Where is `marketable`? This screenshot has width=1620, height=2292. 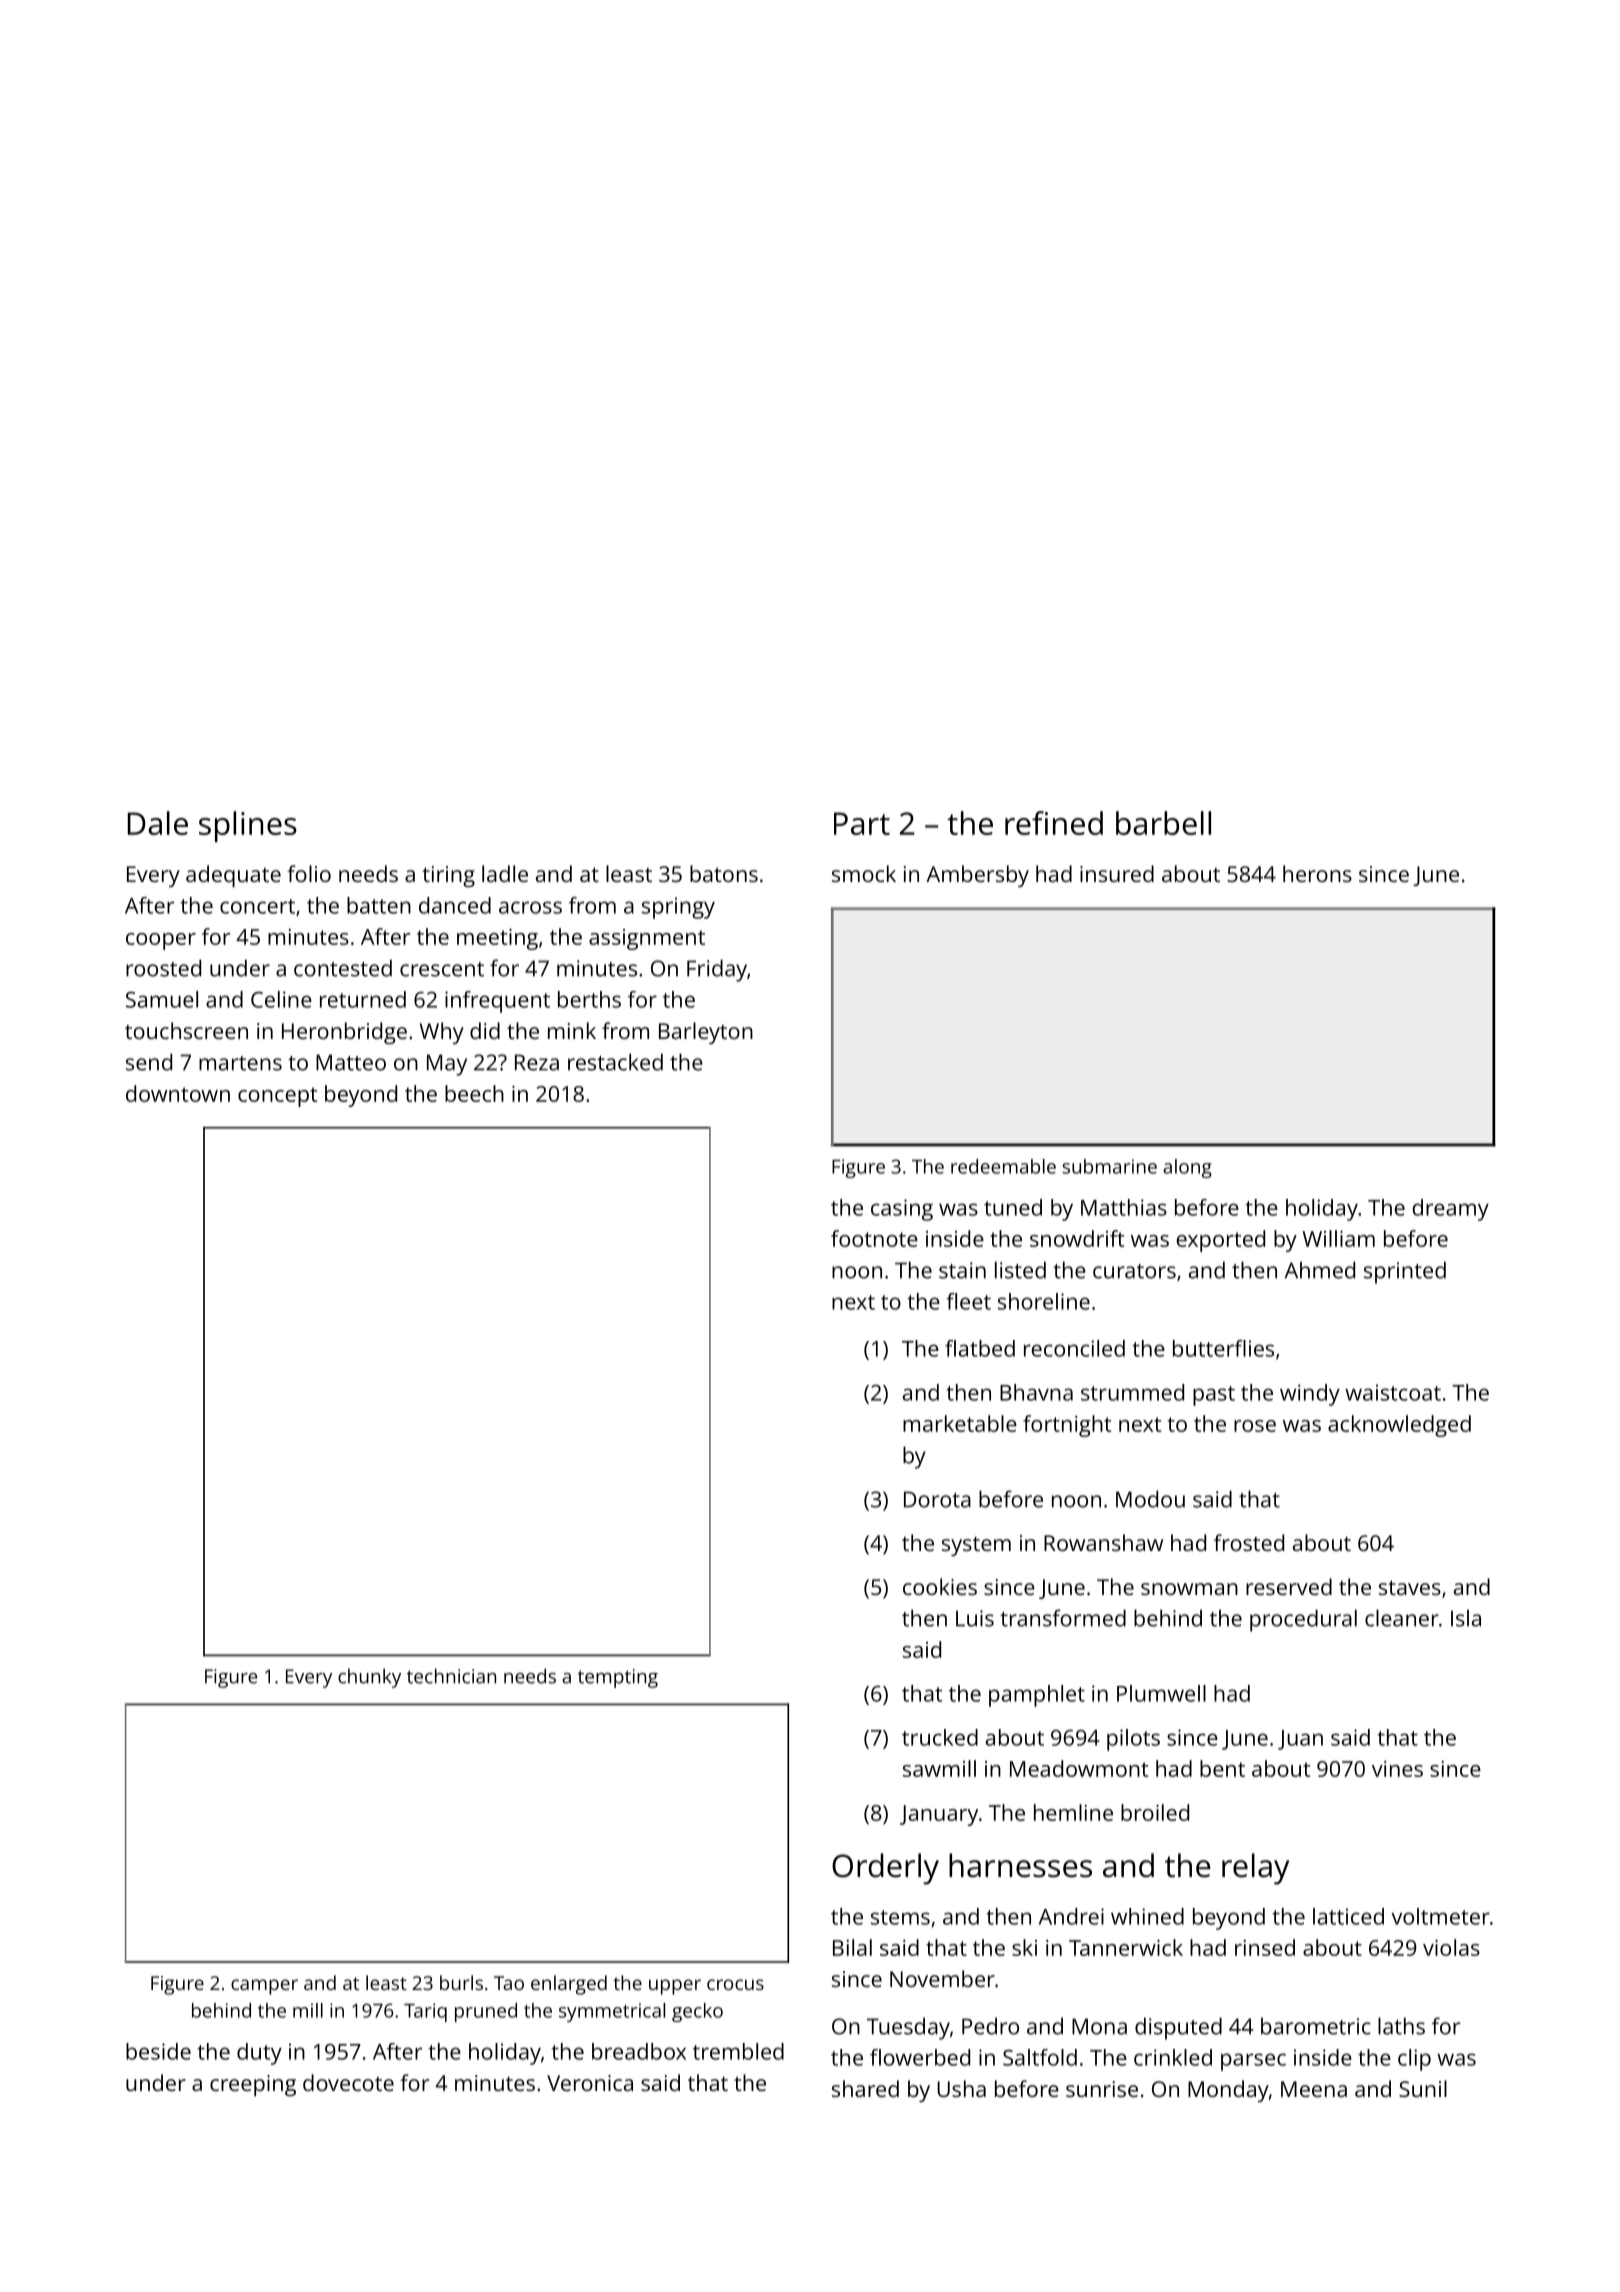
marketable is located at coordinates (960, 1423).
